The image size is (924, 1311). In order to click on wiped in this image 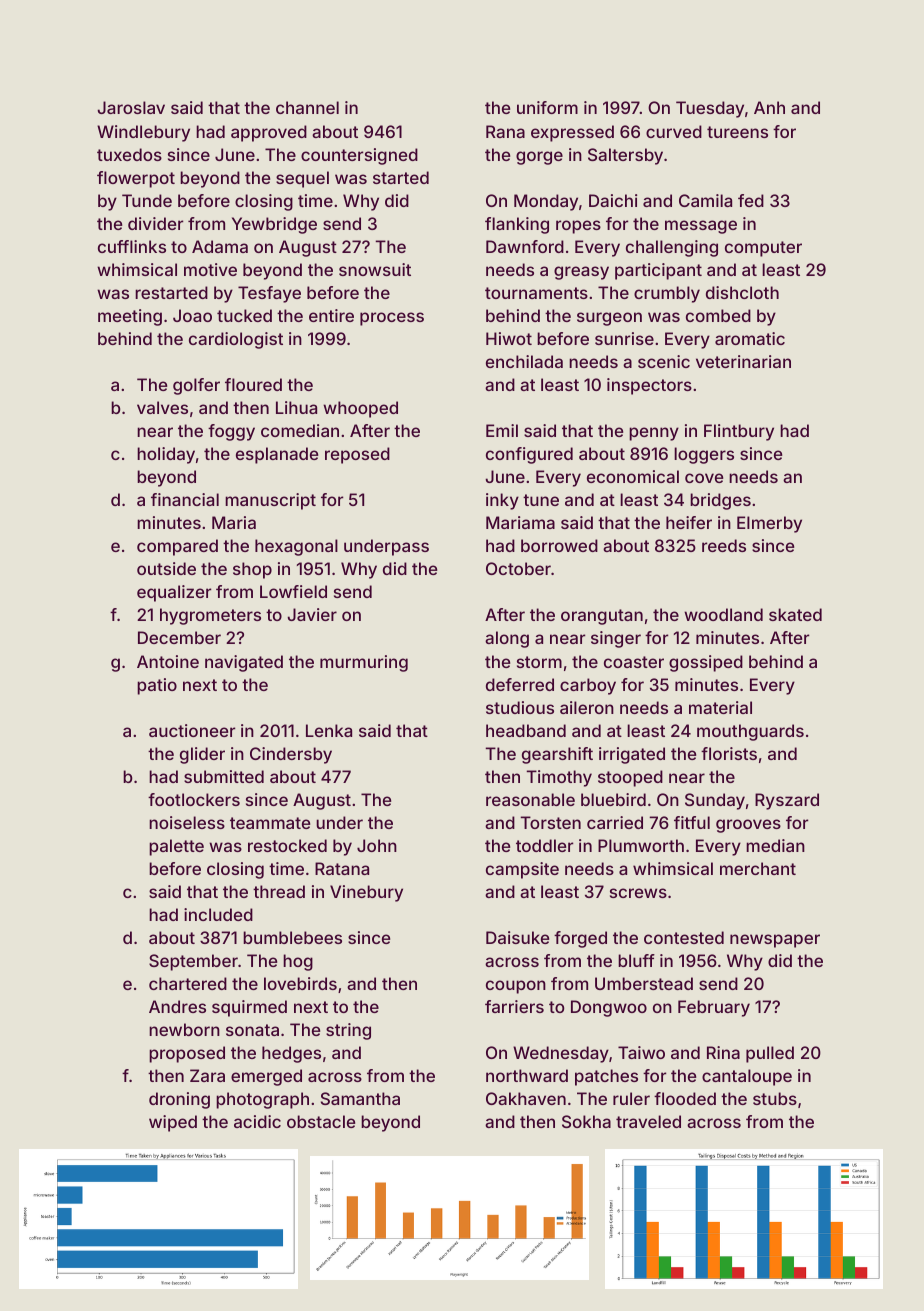, I will do `click(173, 1123)`.
